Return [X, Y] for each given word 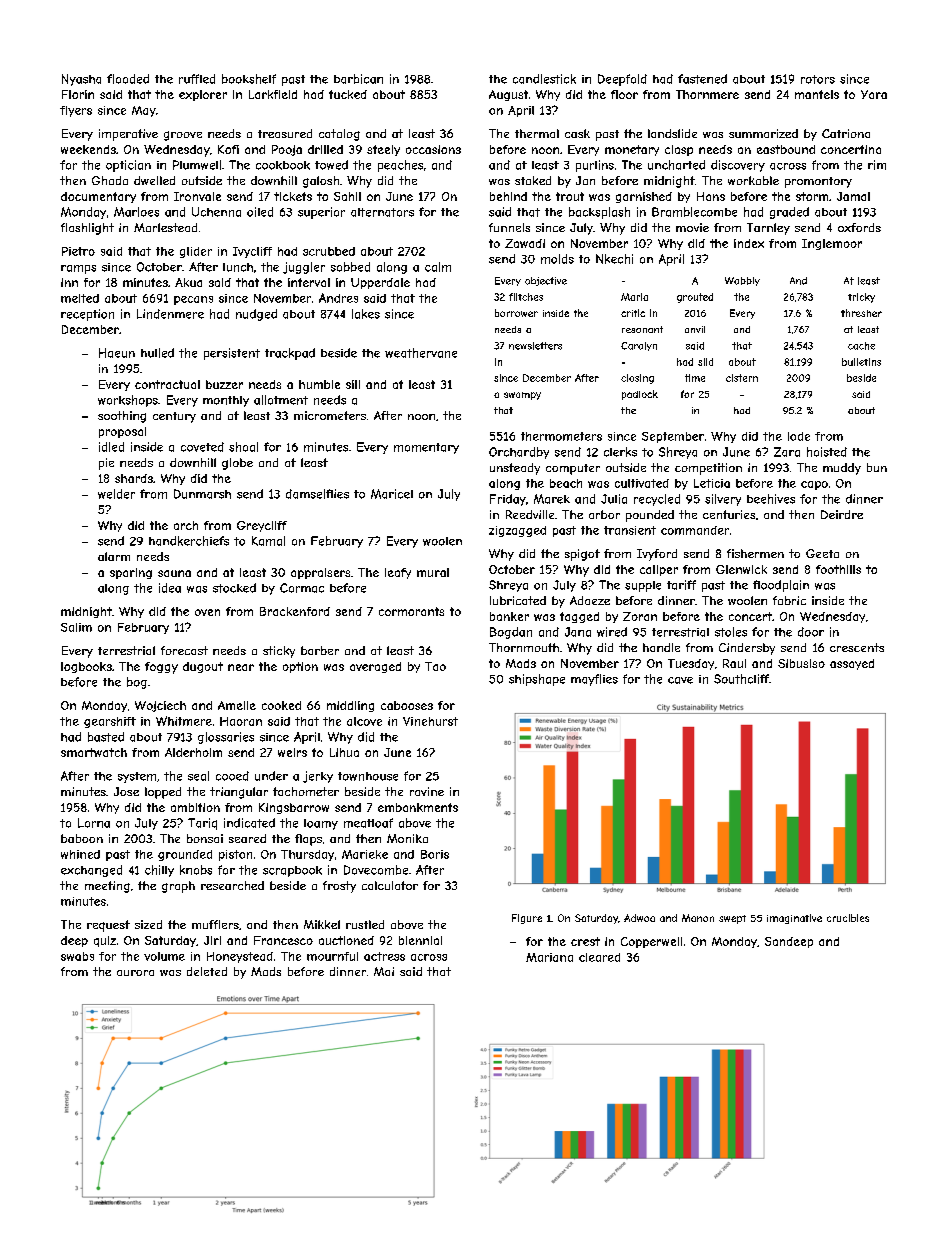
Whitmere [184, 721]
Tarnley [768, 229]
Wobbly [742, 281]
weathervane [421, 353]
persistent [232, 354]
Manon [698, 918]
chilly [159, 871]
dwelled [154, 180]
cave [680, 680]
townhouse [368, 776]
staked [533, 180]
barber [320, 650]
